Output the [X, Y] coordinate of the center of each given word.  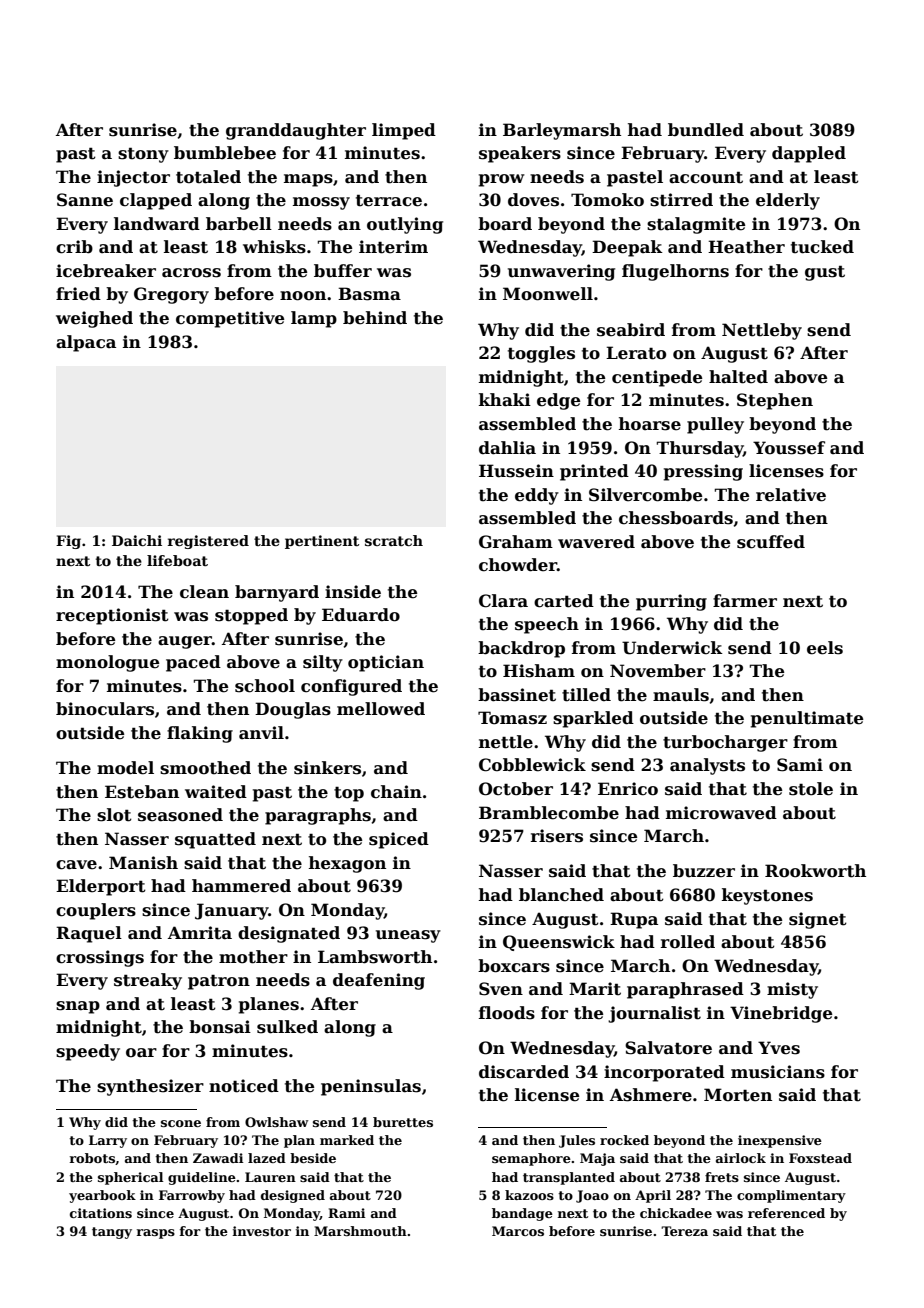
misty [792, 990]
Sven [501, 989]
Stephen [775, 401]
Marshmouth [360, 1231]
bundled [706, 130]
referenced [786, 1213]
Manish [143, 863]
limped [404, 131]
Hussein [516, 471]
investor [262, 1231]
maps [308, 180]
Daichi [137, 540]
